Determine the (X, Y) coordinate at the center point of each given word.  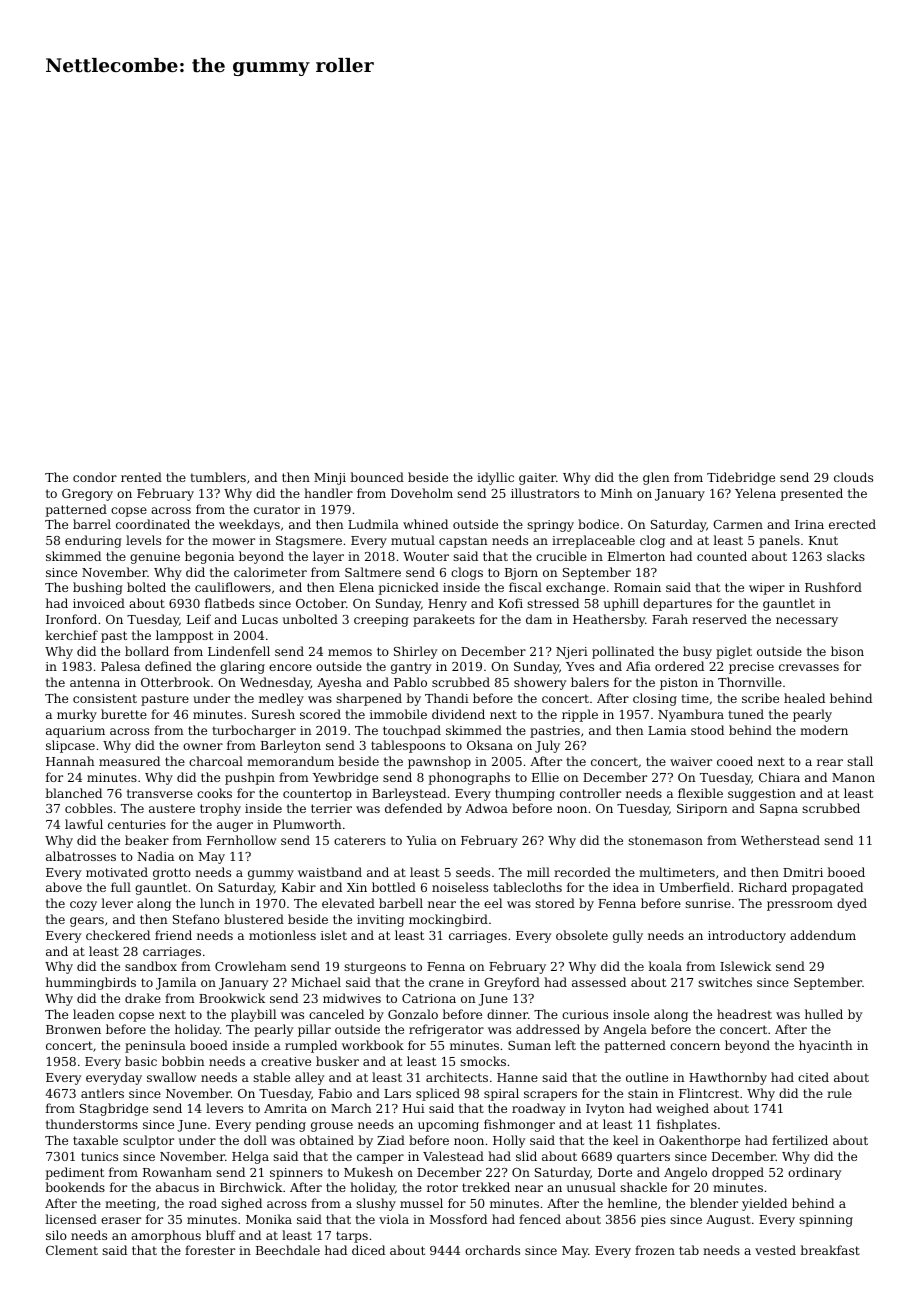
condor (95, 477)
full (121, 887)
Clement (72, 1250)
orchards (492, 1250)
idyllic (495, 478)
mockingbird (448, 920)
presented (812, 494)
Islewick (745, 966)
